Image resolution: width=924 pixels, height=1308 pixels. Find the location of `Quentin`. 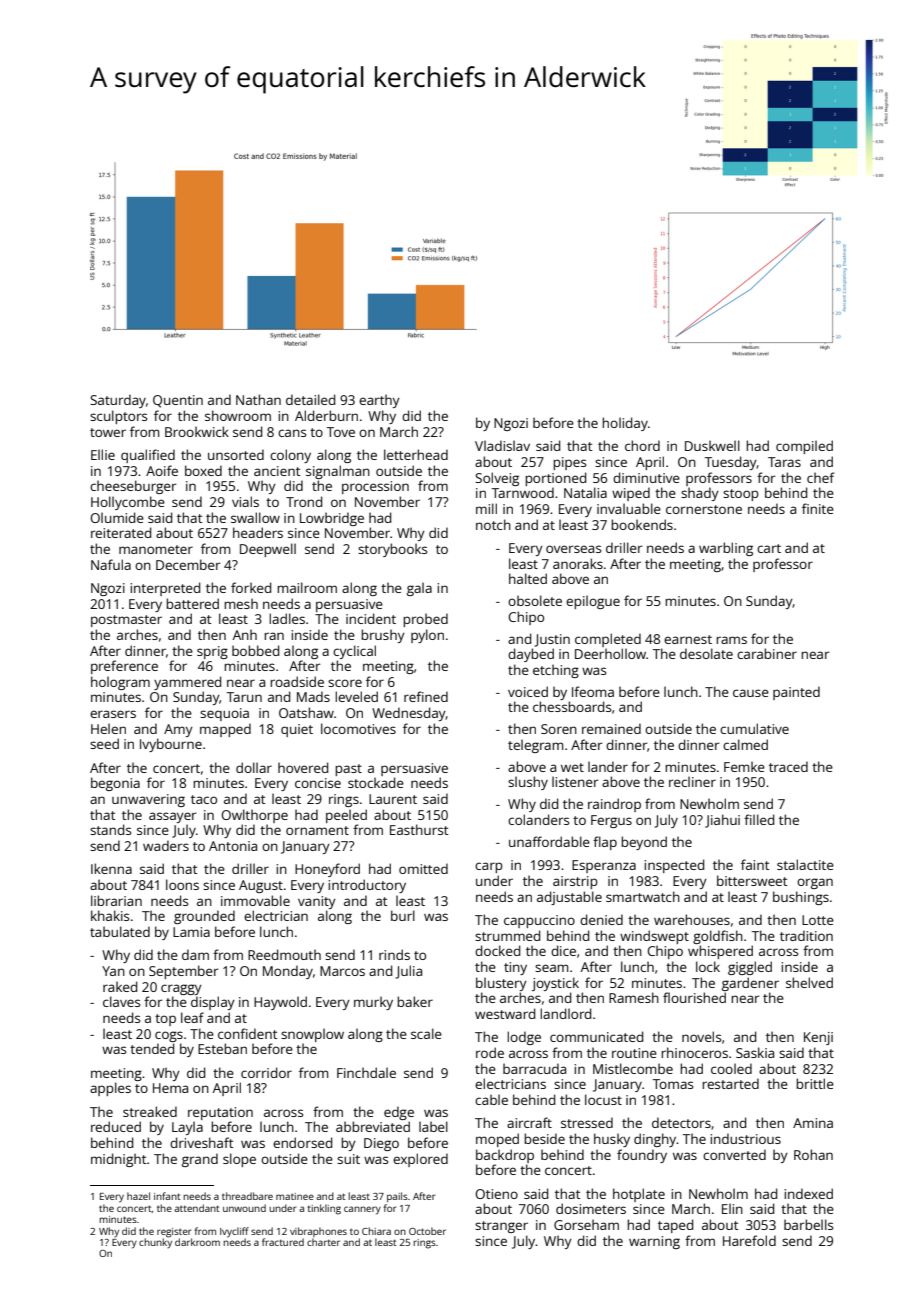

Quentin is located at coordinates (178, 401).
